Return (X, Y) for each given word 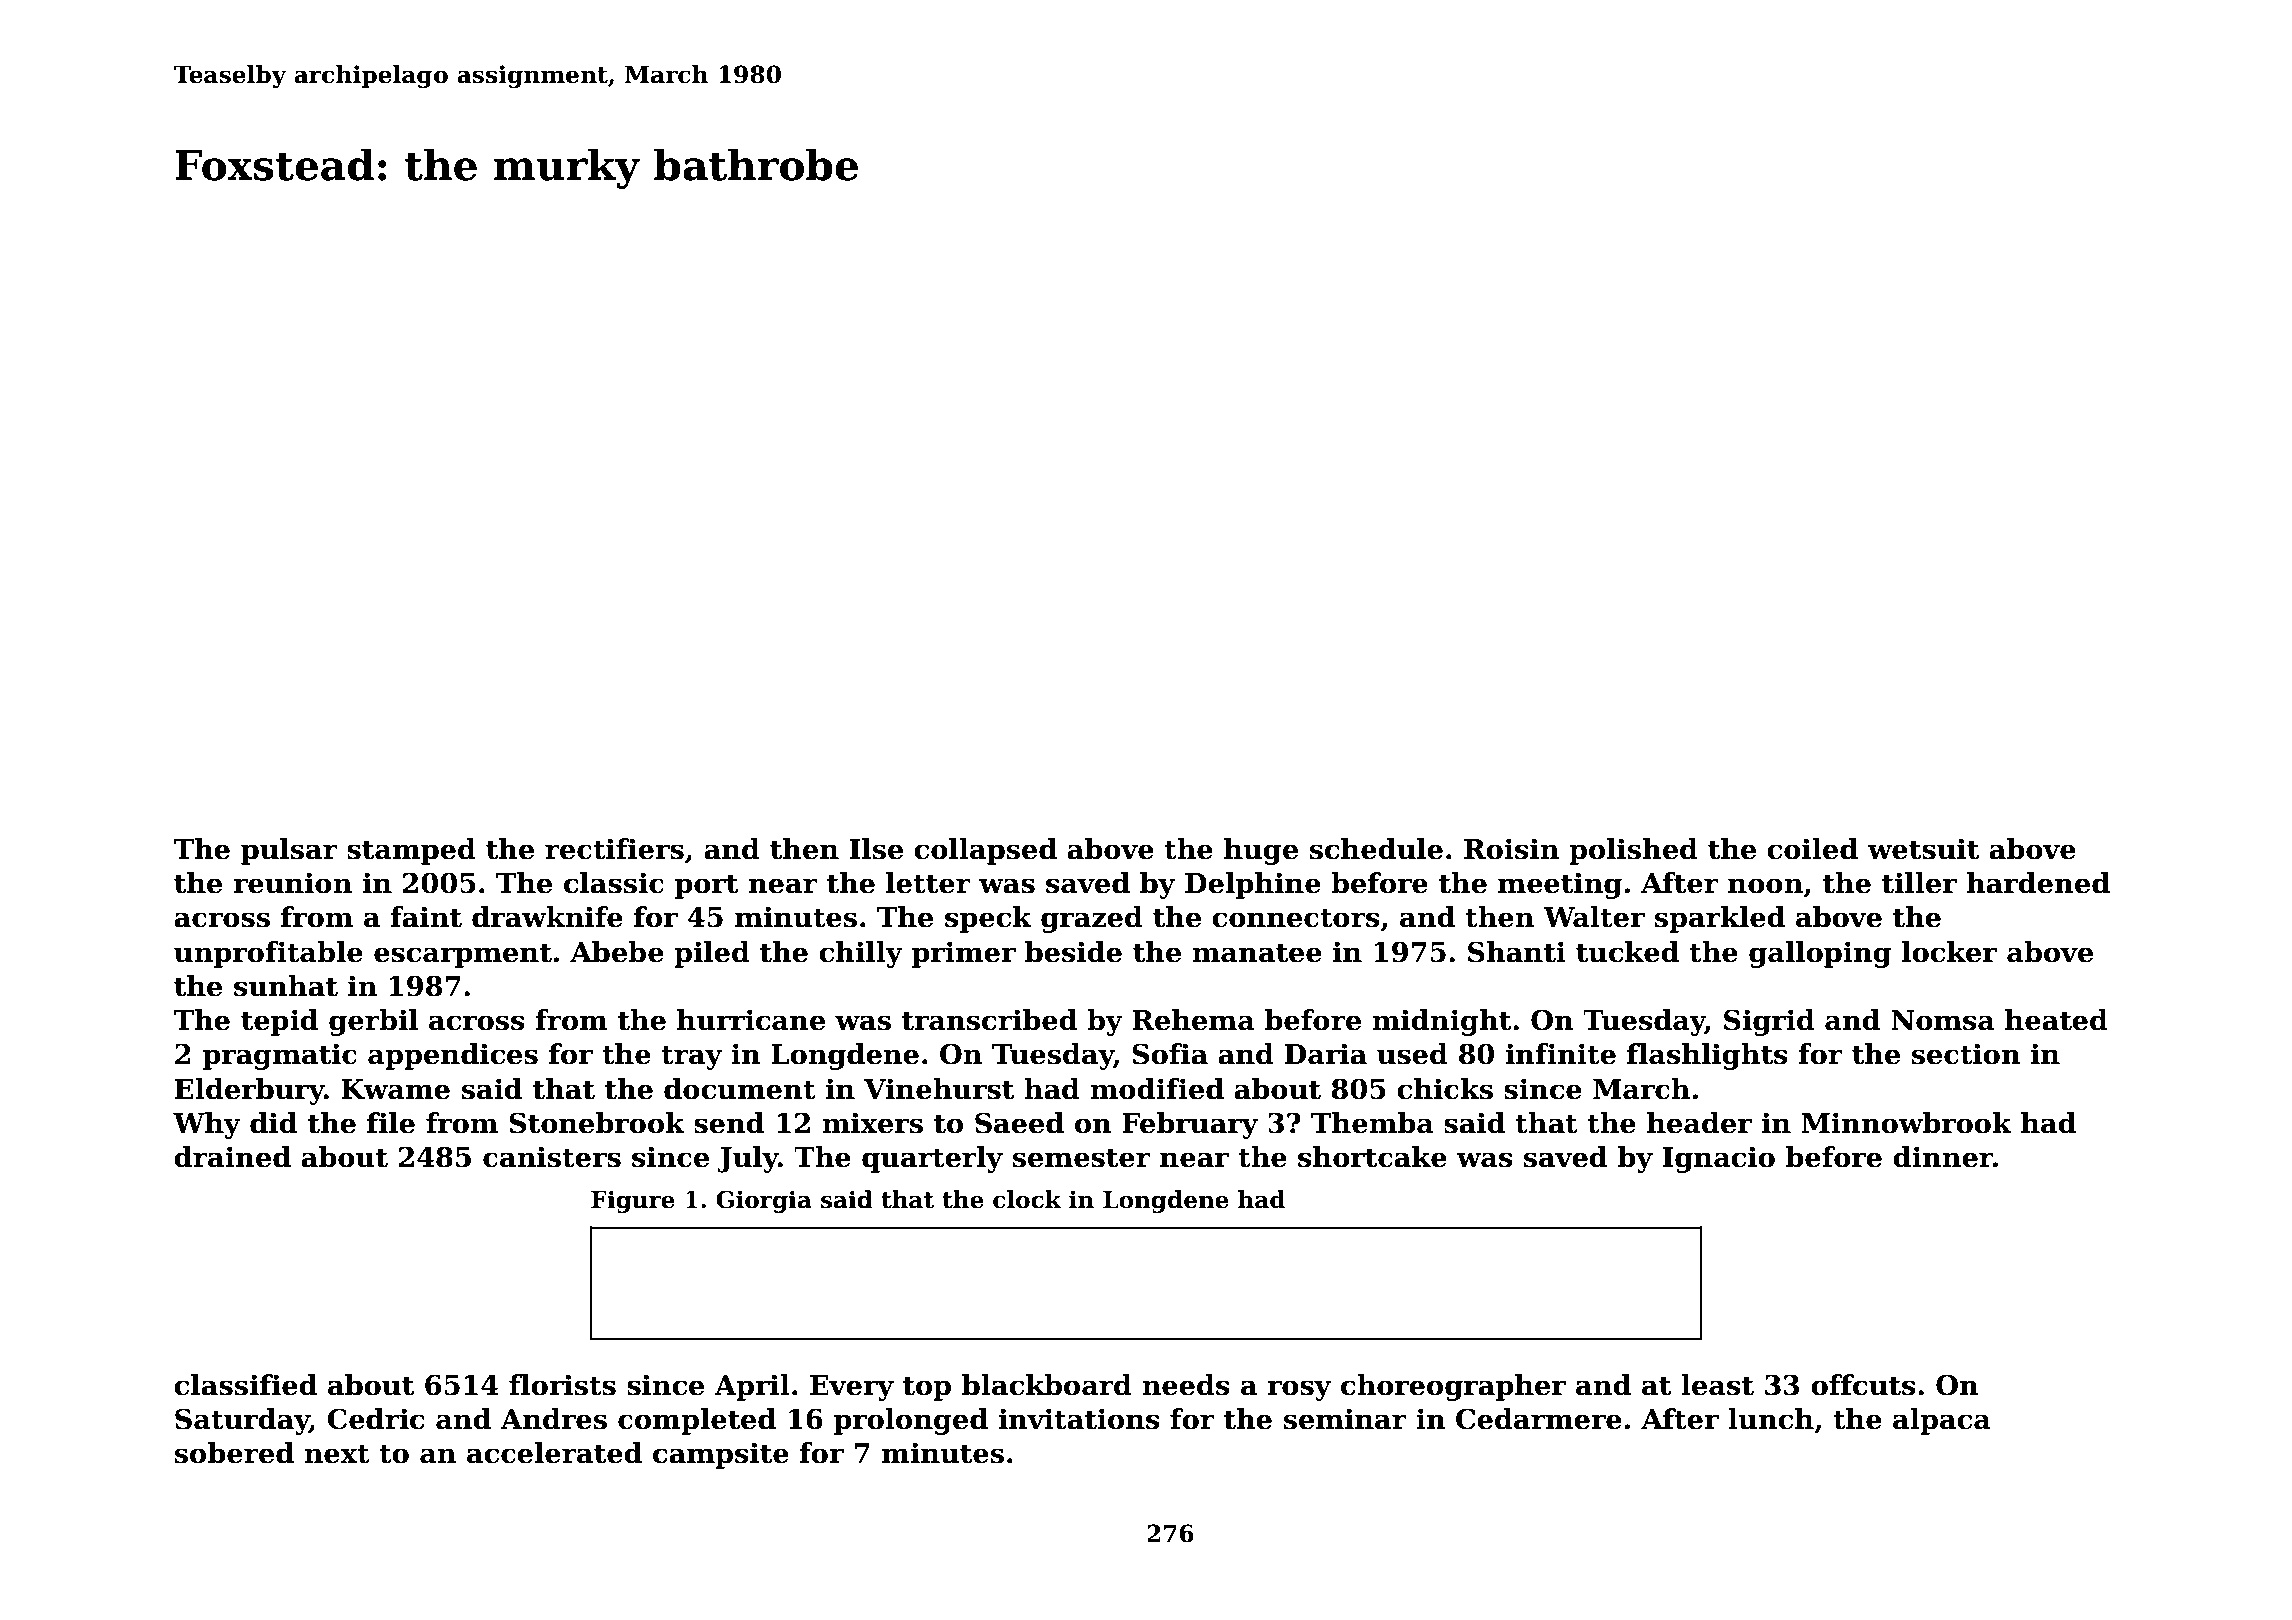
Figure (633, 1201)
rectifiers (614, 849)
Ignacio (1719, 1159)
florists (562, 1385)
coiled (1812, 849)
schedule (1376, 849)
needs (1186, 1385)
